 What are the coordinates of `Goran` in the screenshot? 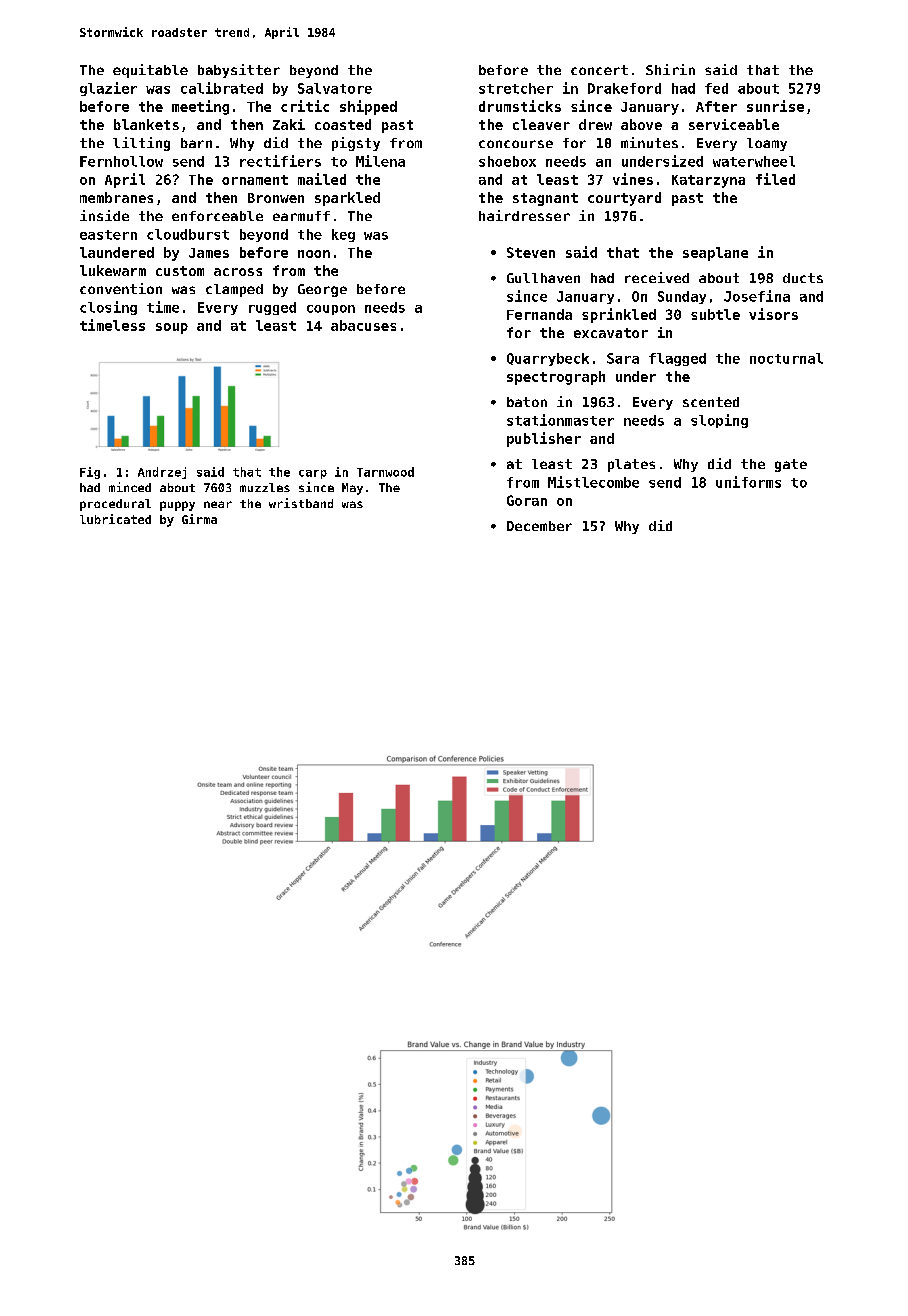 It's located at (527, 500).
